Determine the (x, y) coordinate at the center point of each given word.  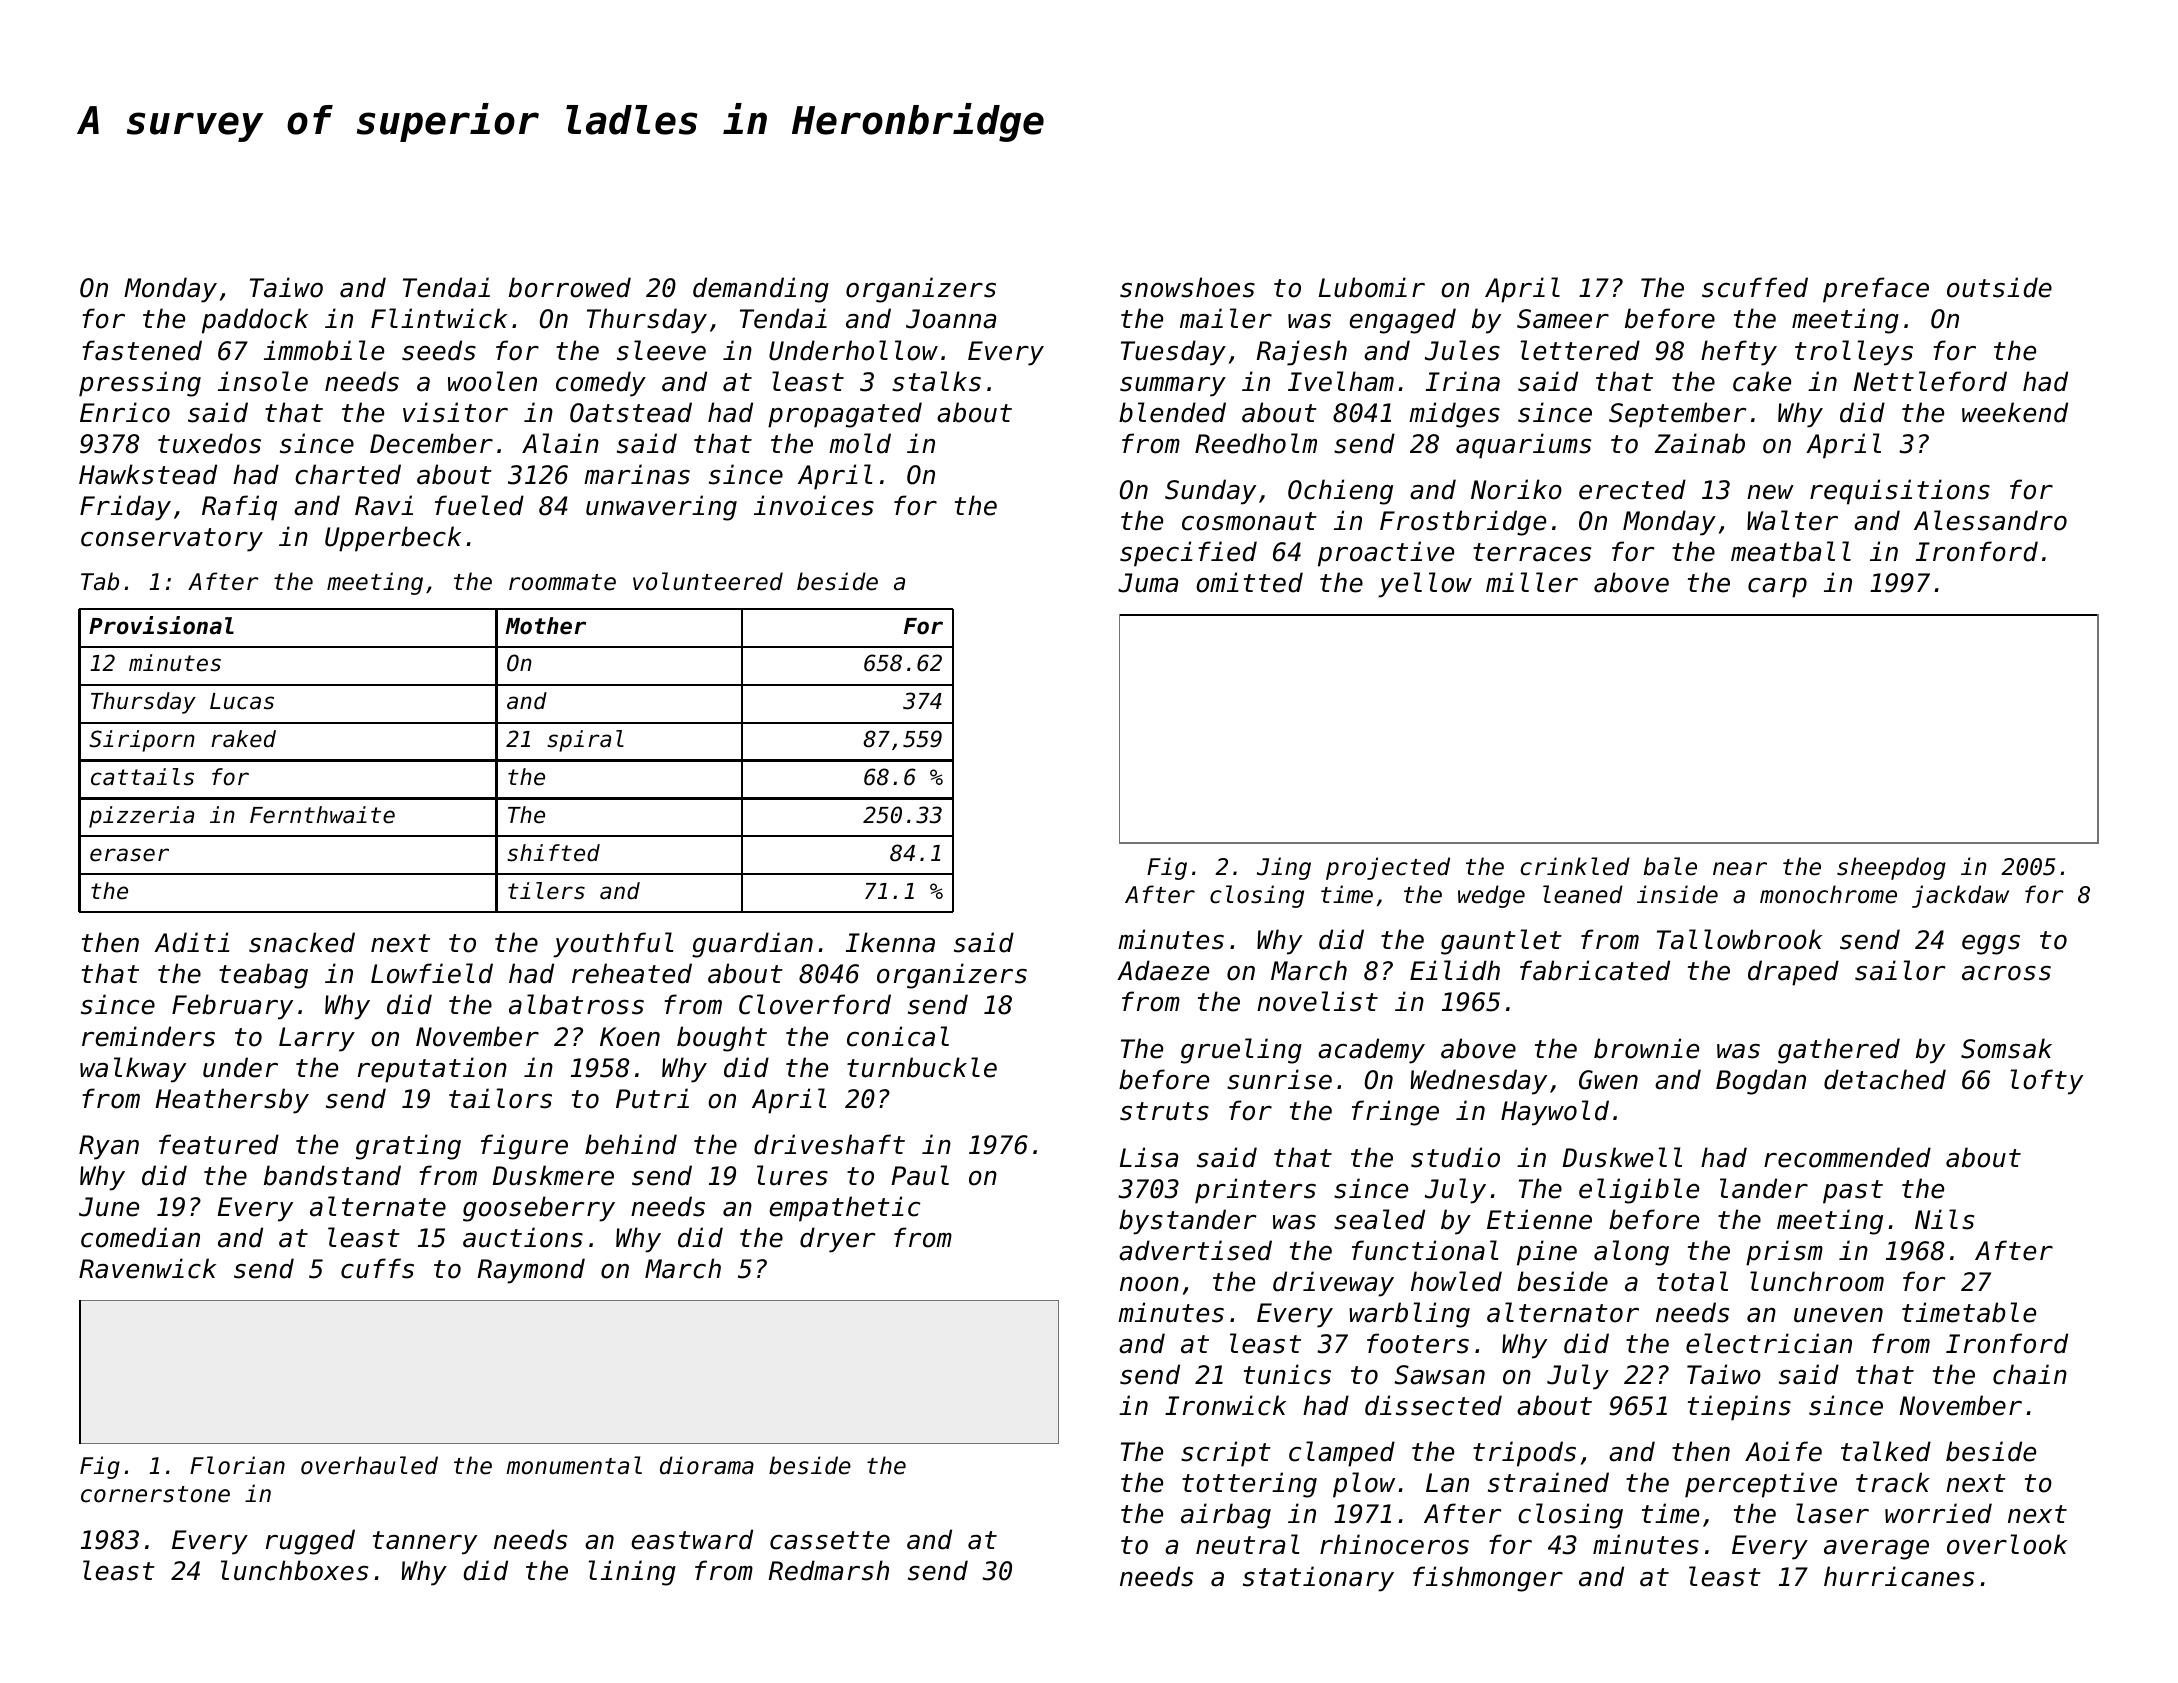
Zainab (1700, 443)
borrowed (570, 287)
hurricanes (1899, 1576)
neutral (1248, 1544)
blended (1172, 412)
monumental (574, 1465)
